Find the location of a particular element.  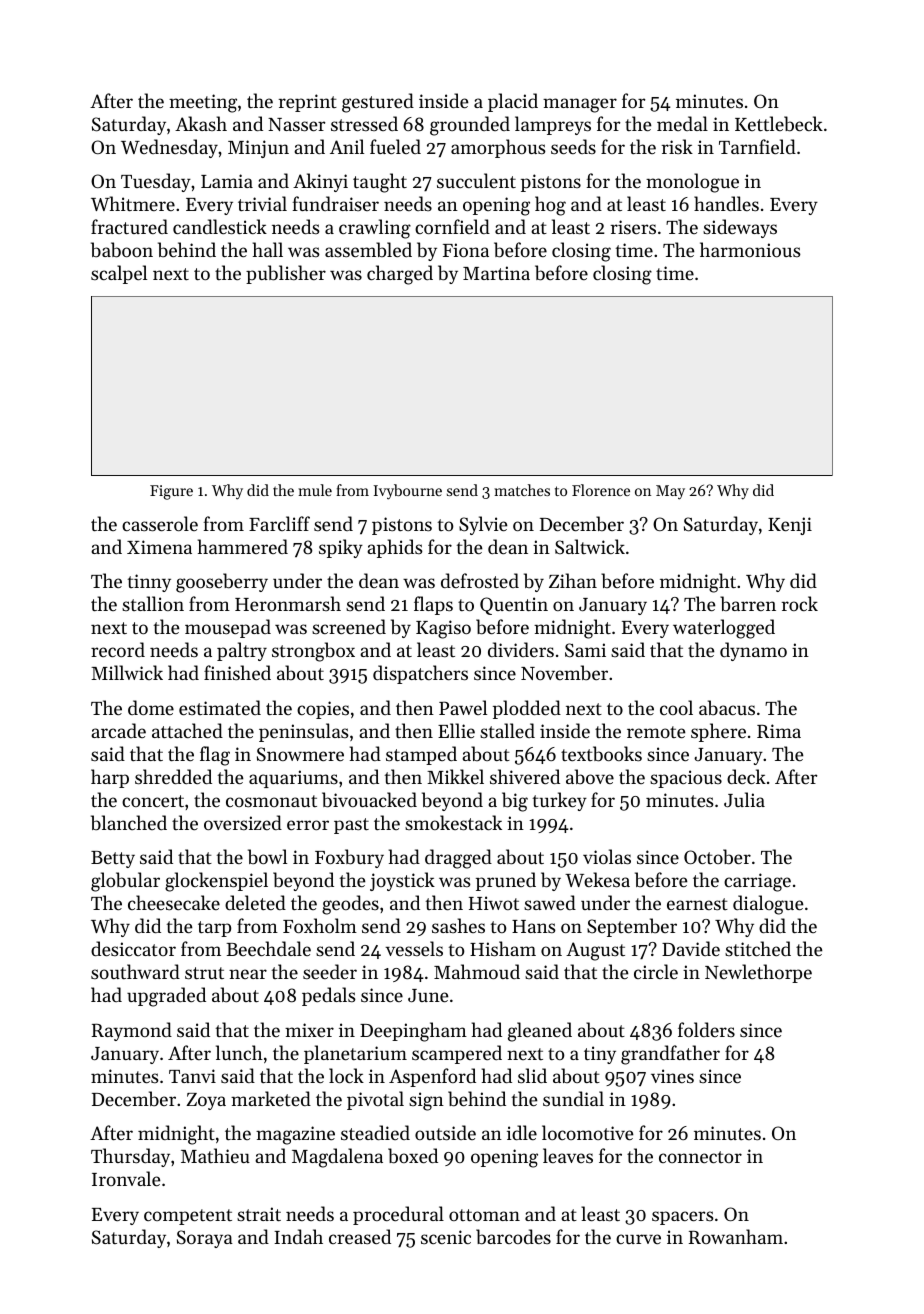

Soraya is located at coordinates (205, 1239).
